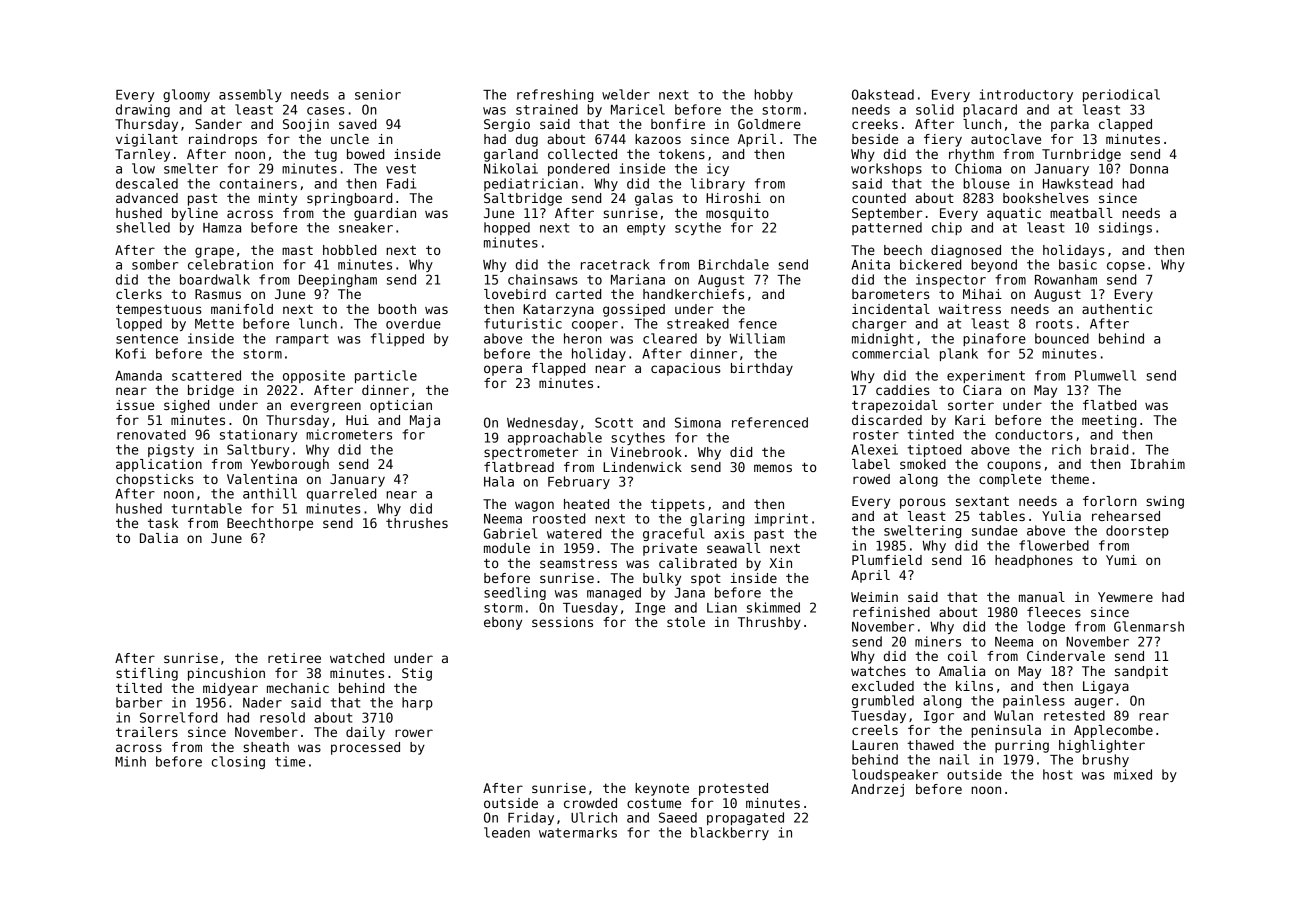 Image resolution: width=1308 pixels, height=924 pixels. Describe the element at coordinates (670, 549) in the screenshot. I see `private` at that location.
